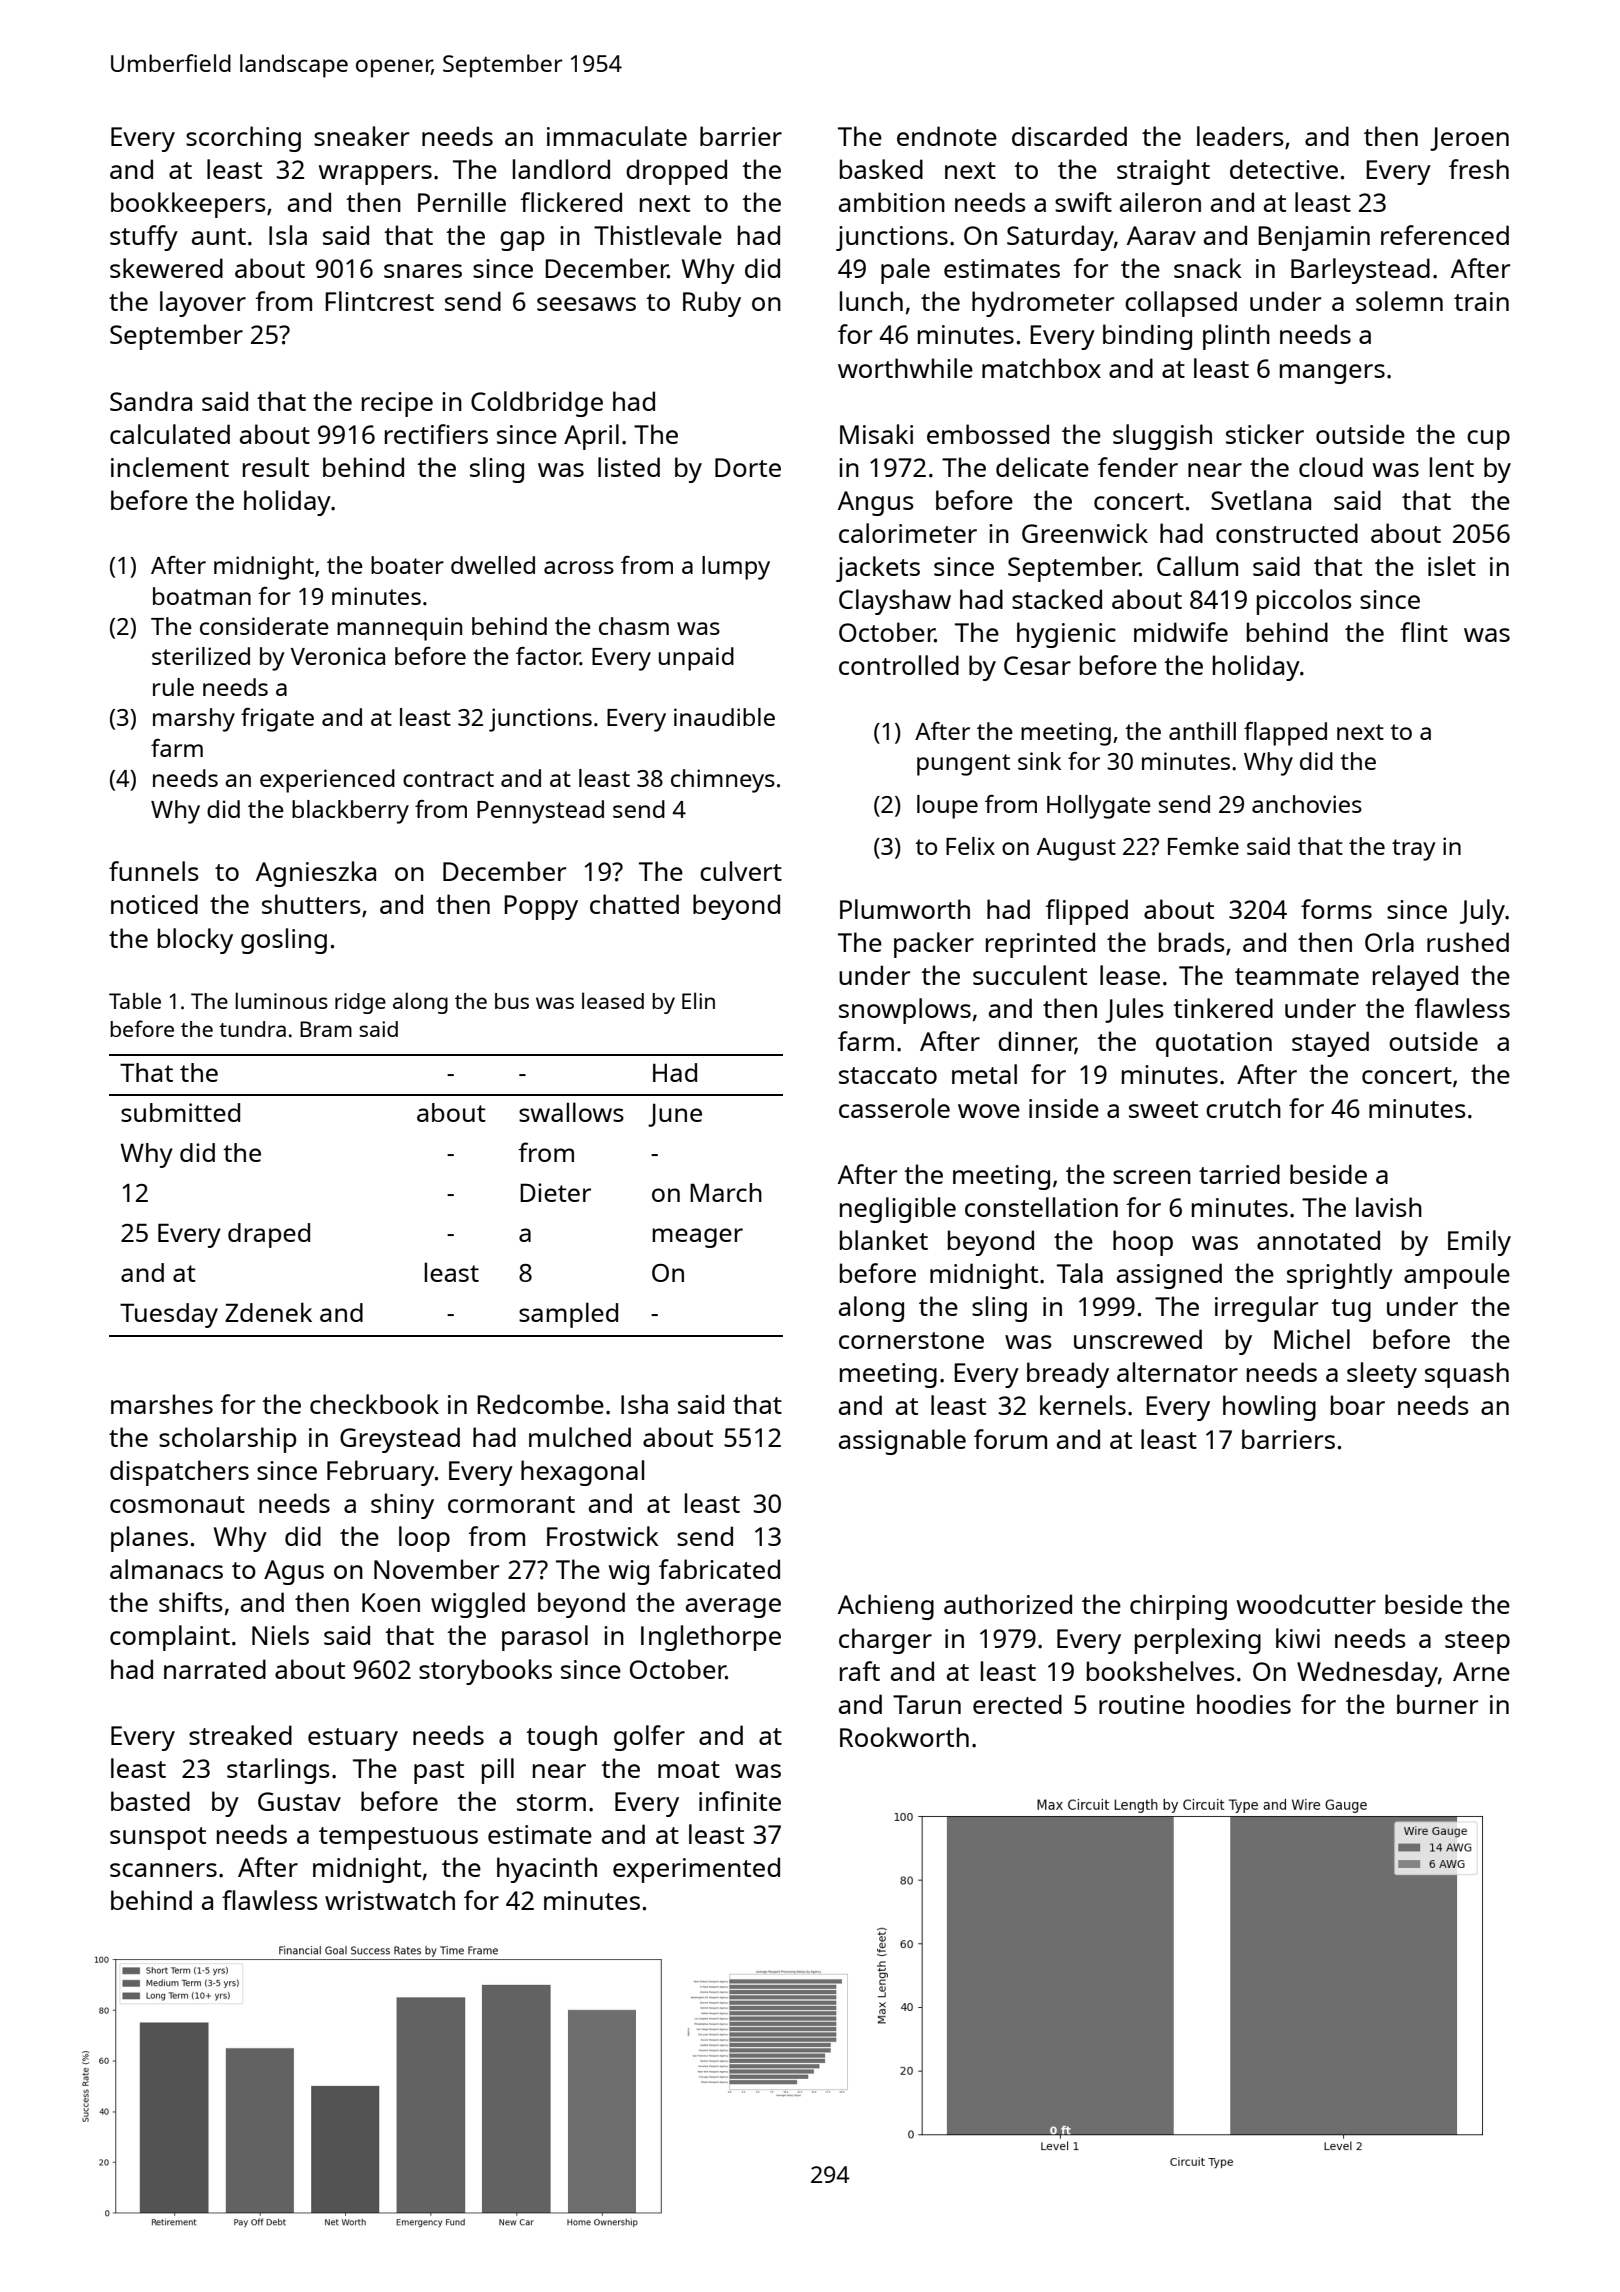 The height and width of the screenshot is (2292, 1620). Describe the element at coordinates (268, 1312) in the screenshot. I see `Zdenek` at that location.
